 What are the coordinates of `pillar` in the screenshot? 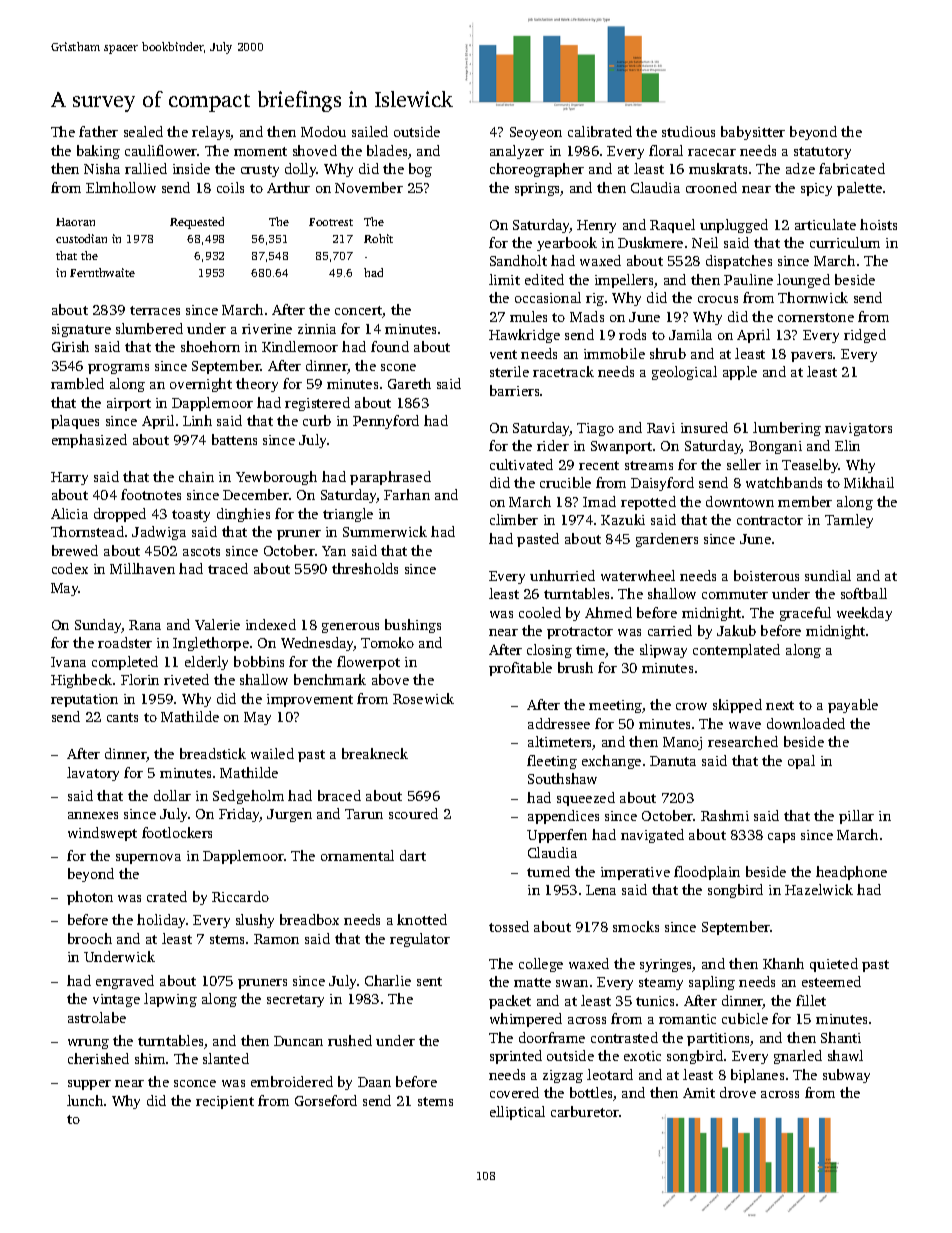 It's located at (856, 817).
